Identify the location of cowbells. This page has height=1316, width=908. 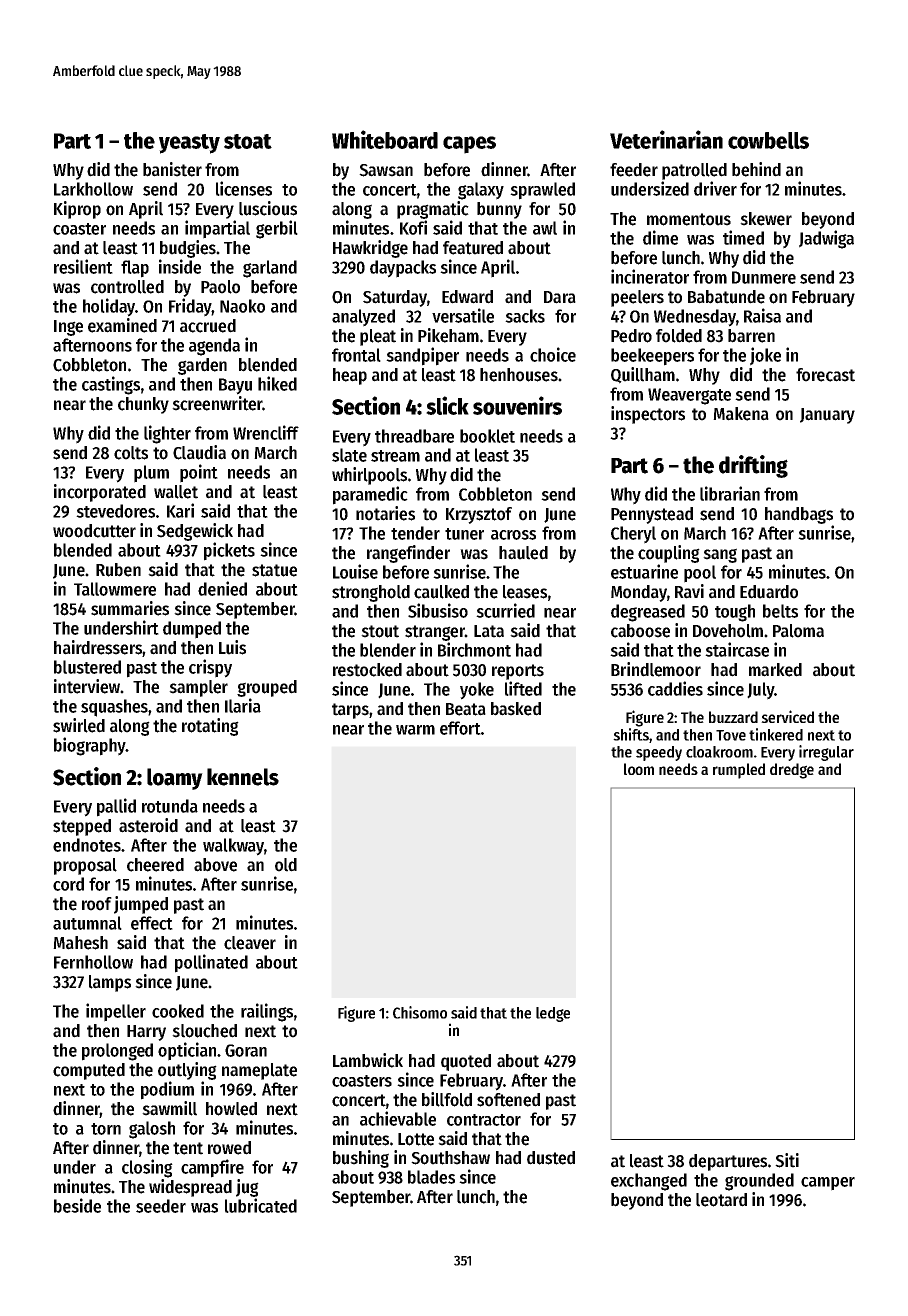
(768, 140).
